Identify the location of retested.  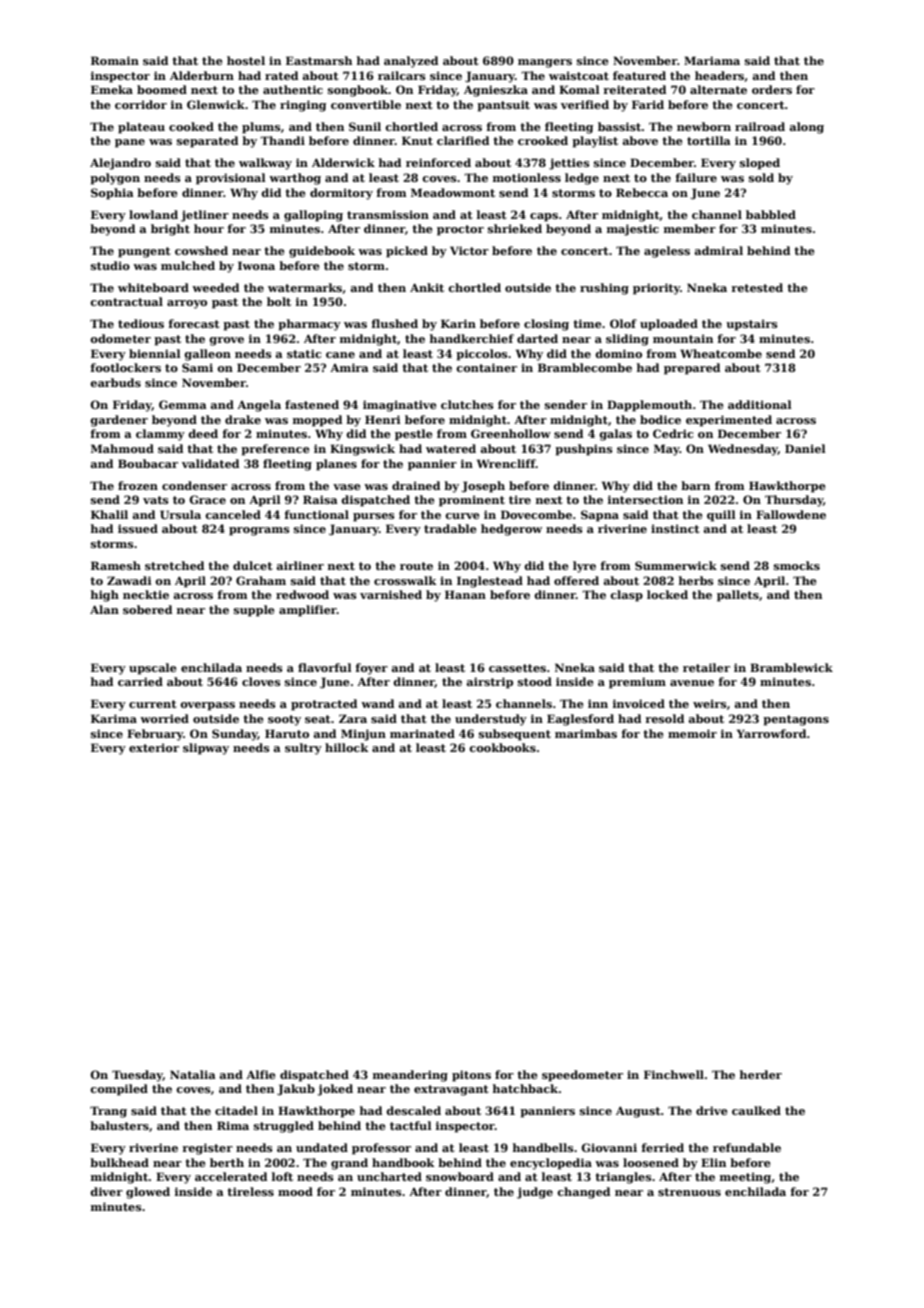
(757, 287).
